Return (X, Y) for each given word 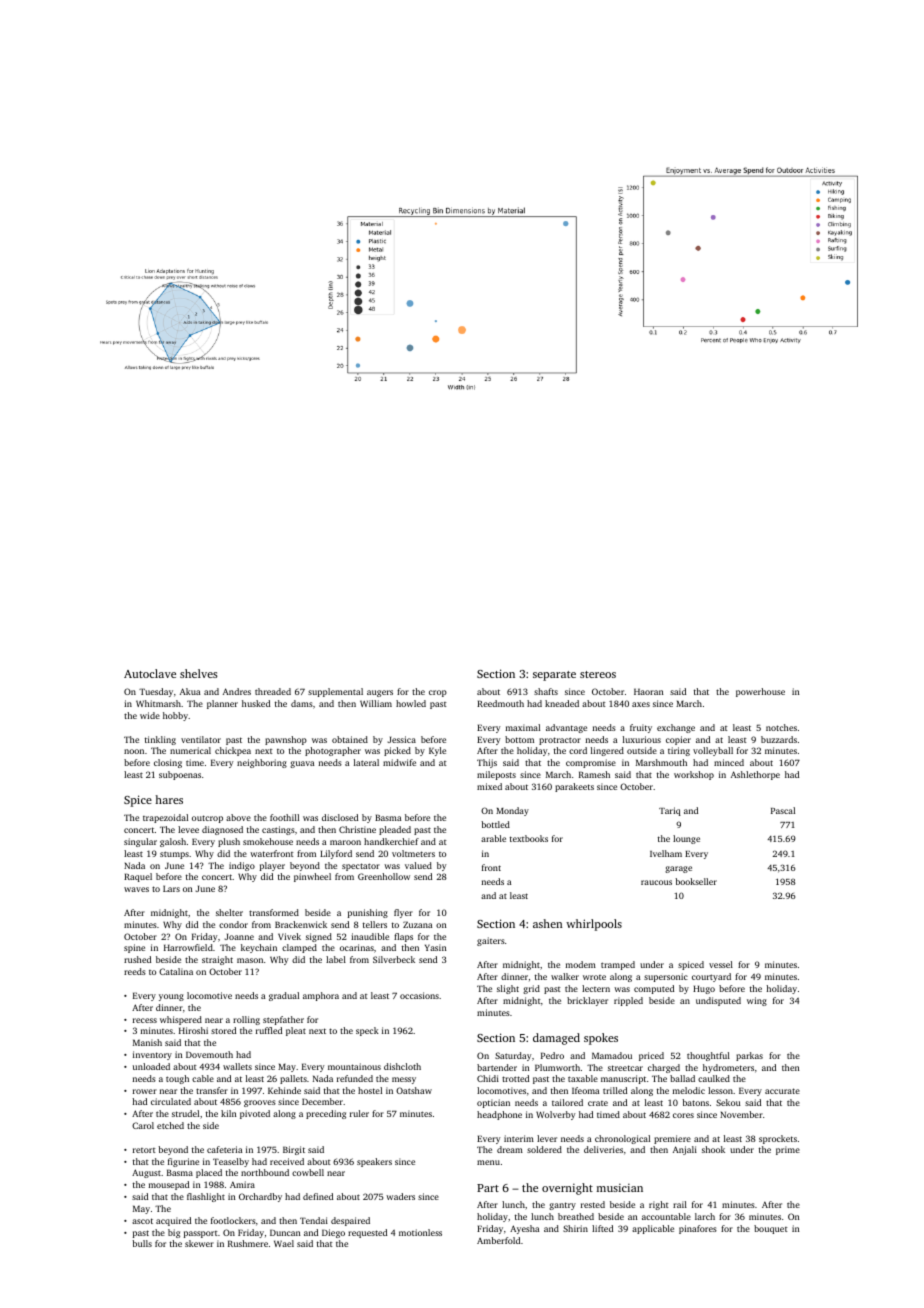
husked (256, 703)
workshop (694, 775)
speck (367, 1031)
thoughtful (708, 1056)
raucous (656, 882)
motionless (420, 1232)
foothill (284, 817)
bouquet (770, 1229)
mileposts (496, 775)
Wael (284, 1243)
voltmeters (413, 853)
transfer (212, 1090)
